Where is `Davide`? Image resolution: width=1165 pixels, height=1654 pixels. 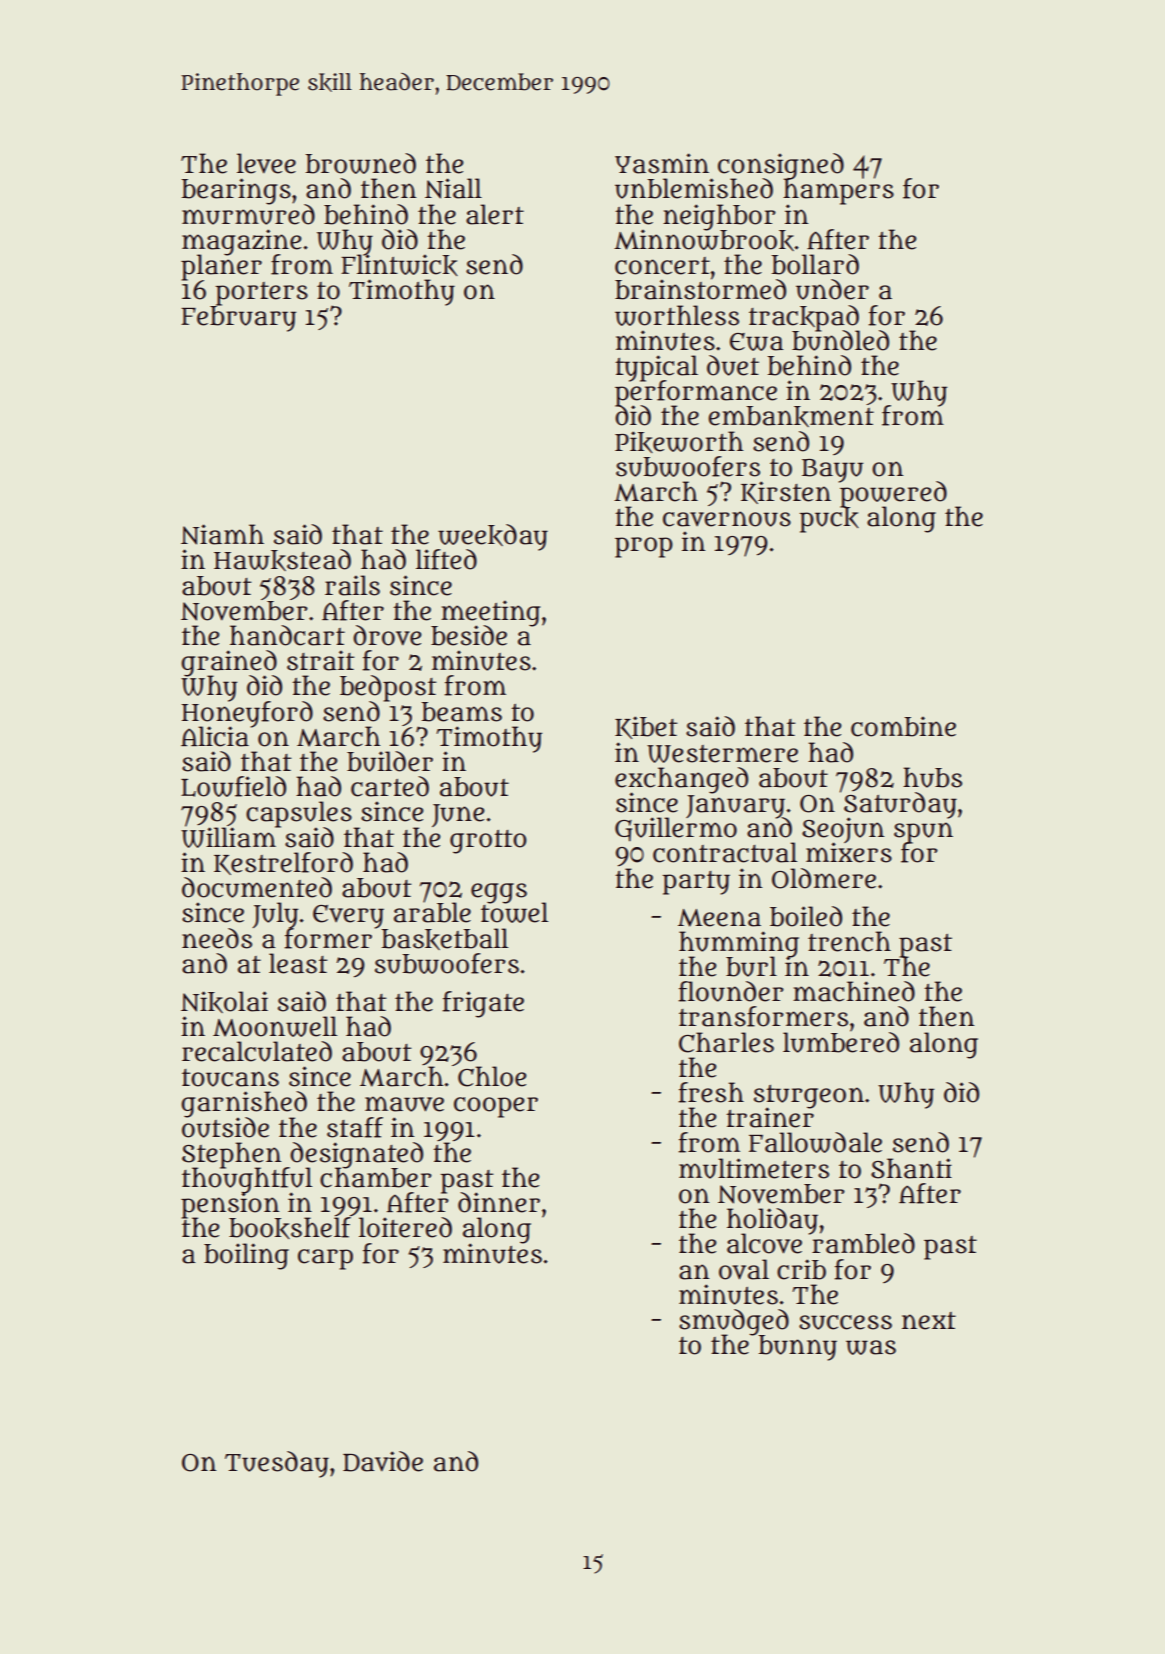 Davide is located at coordinates (383, 1461).
